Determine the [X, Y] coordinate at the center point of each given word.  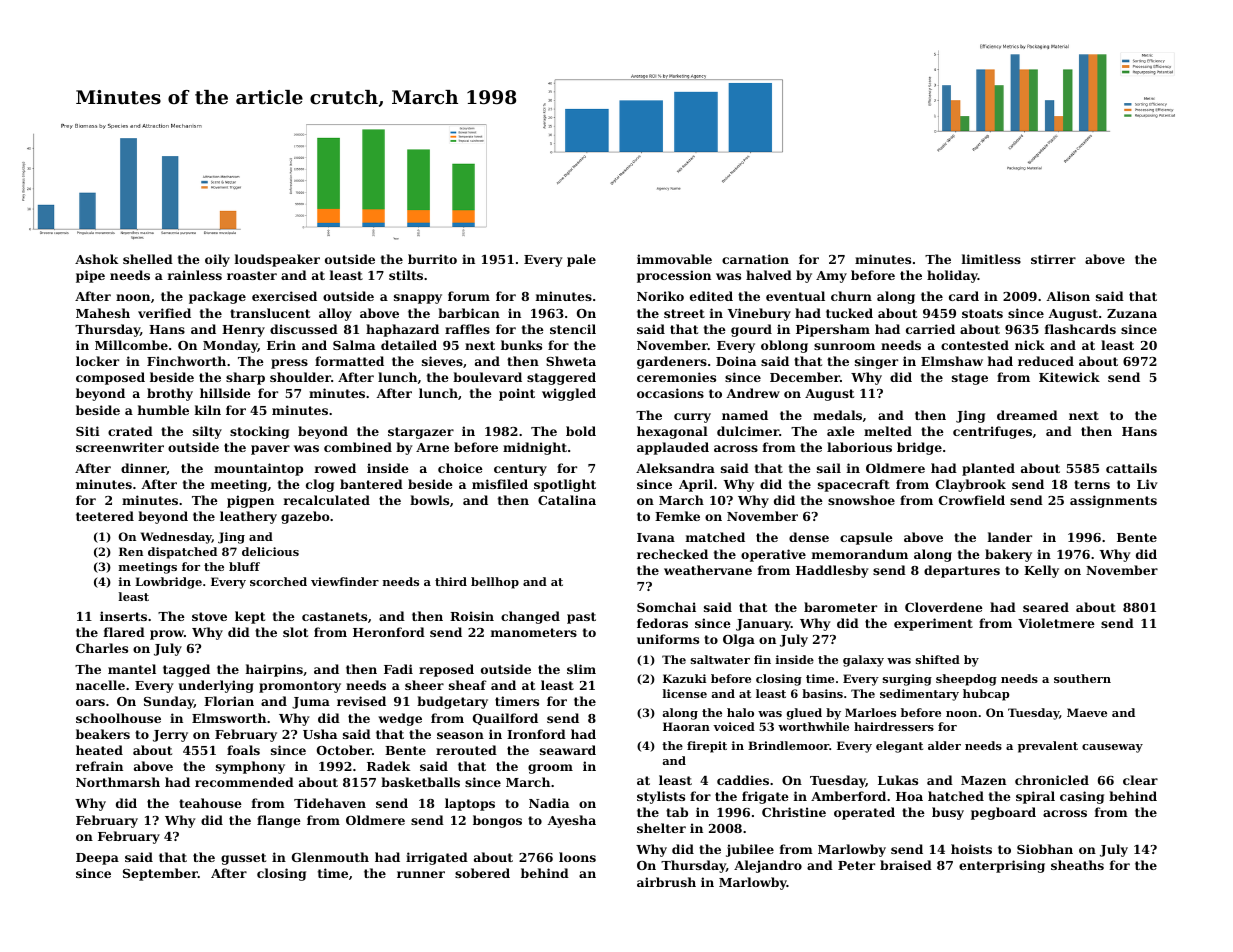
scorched [278, 581]
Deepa [97, 859]
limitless [991, 259]
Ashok [97, 259]
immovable [674, 259]
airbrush [666, 882]
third [451, 581]
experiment [933, 624]
